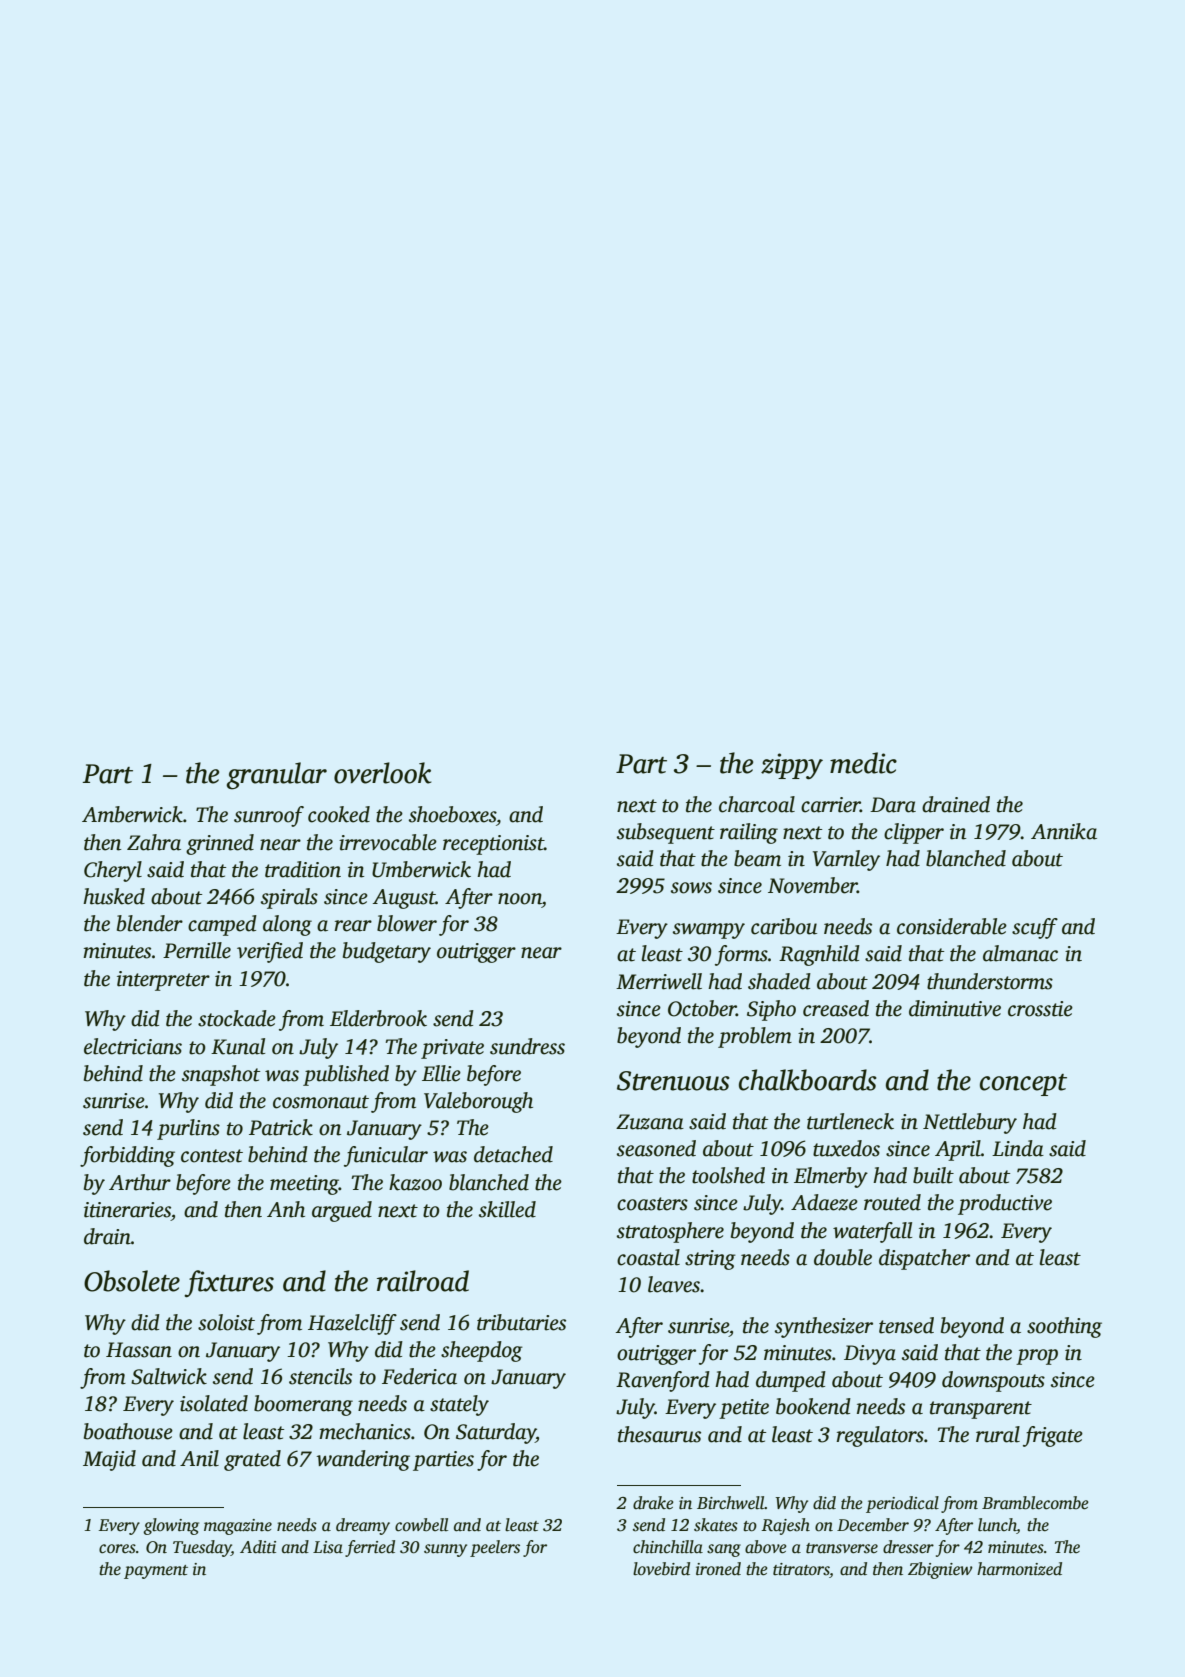 This screenshot has width=1185, height=1677. What do you see at coordinates (441, 1073) in the screenshot?
I see `Ellie` at bounding box center [441, 1073].
